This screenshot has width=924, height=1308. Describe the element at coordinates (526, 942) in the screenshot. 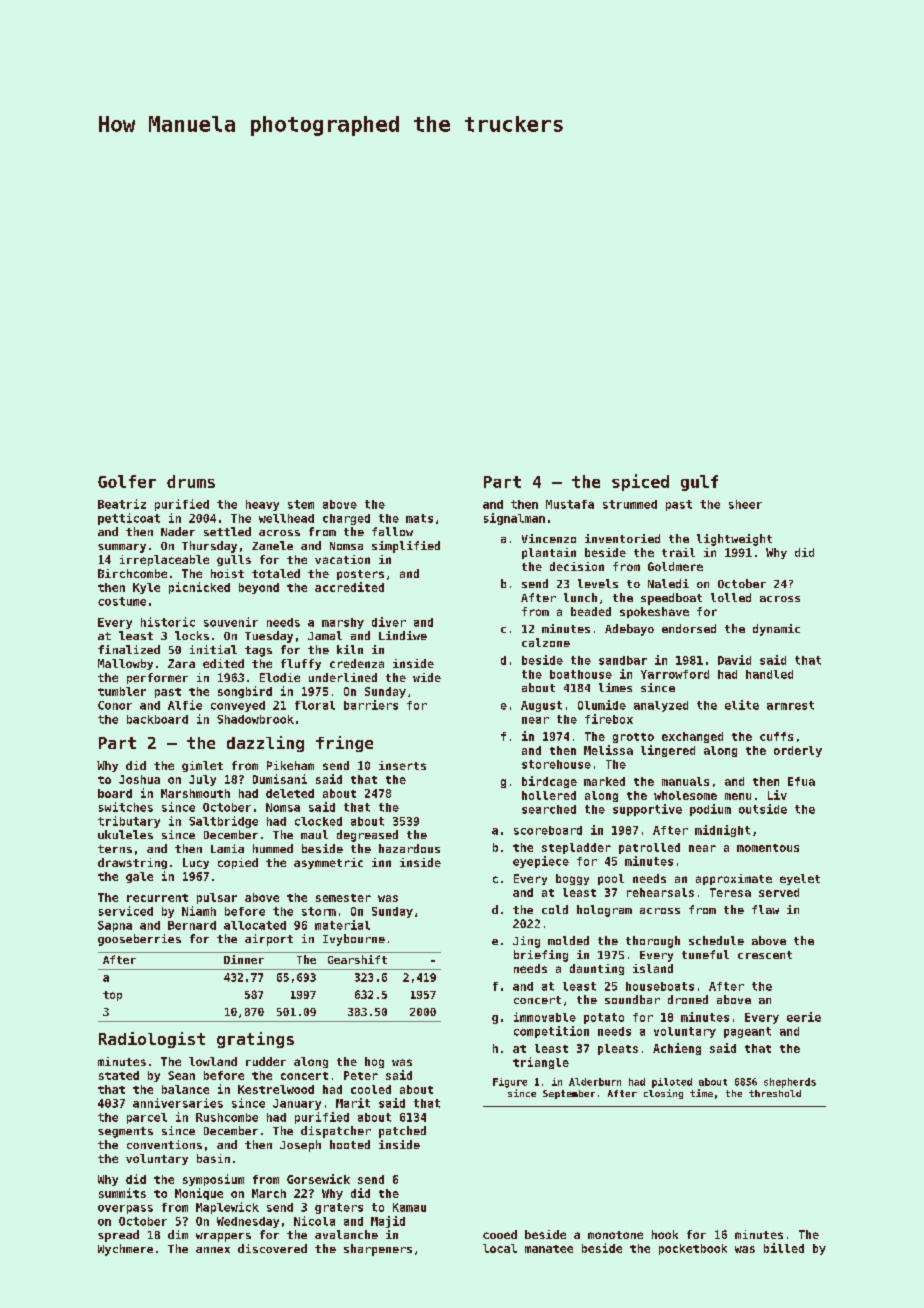

I see `Jing` at that location.
